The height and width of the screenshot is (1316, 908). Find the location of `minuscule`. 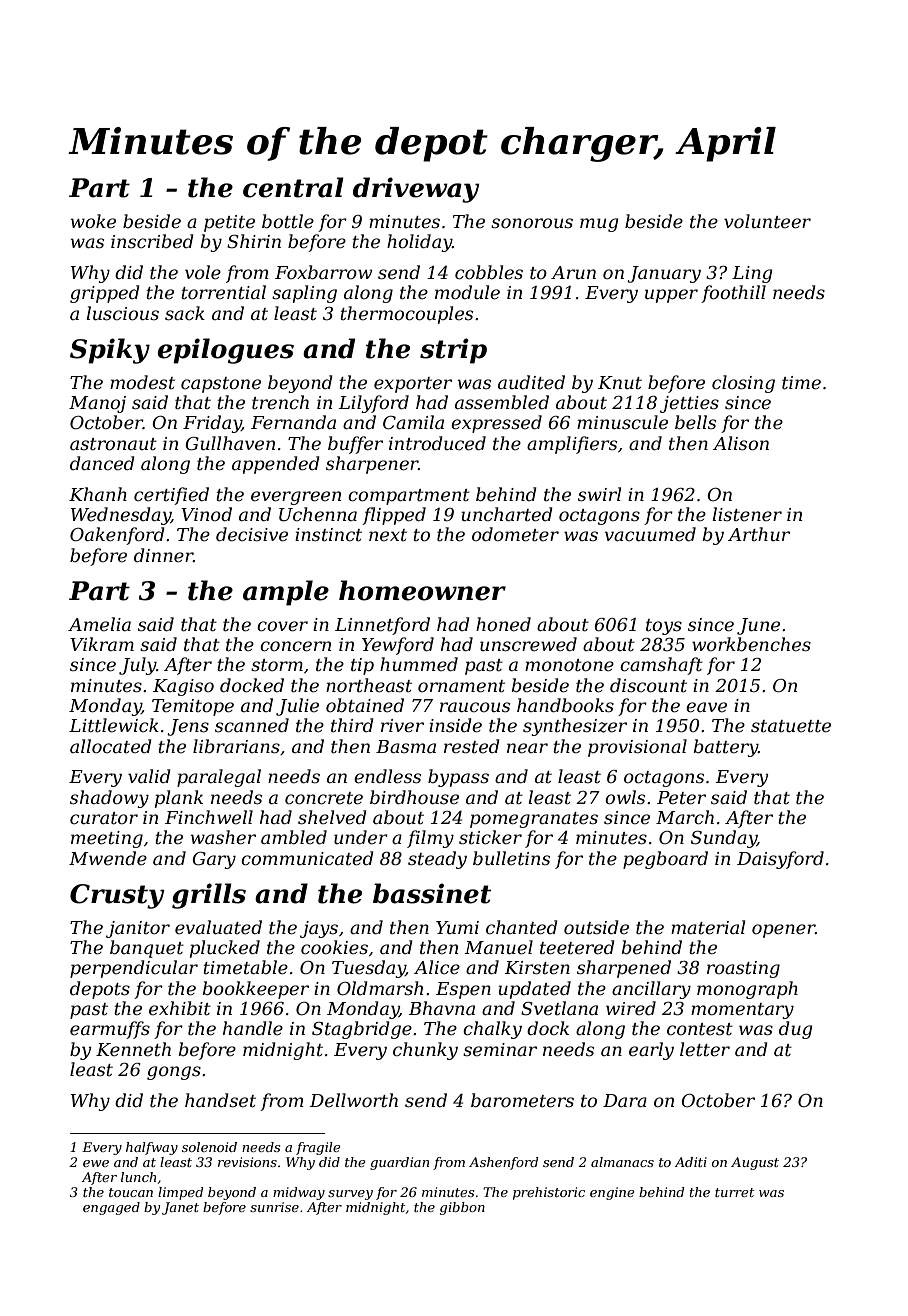

minuscule is located at coordinates (622, 422).
